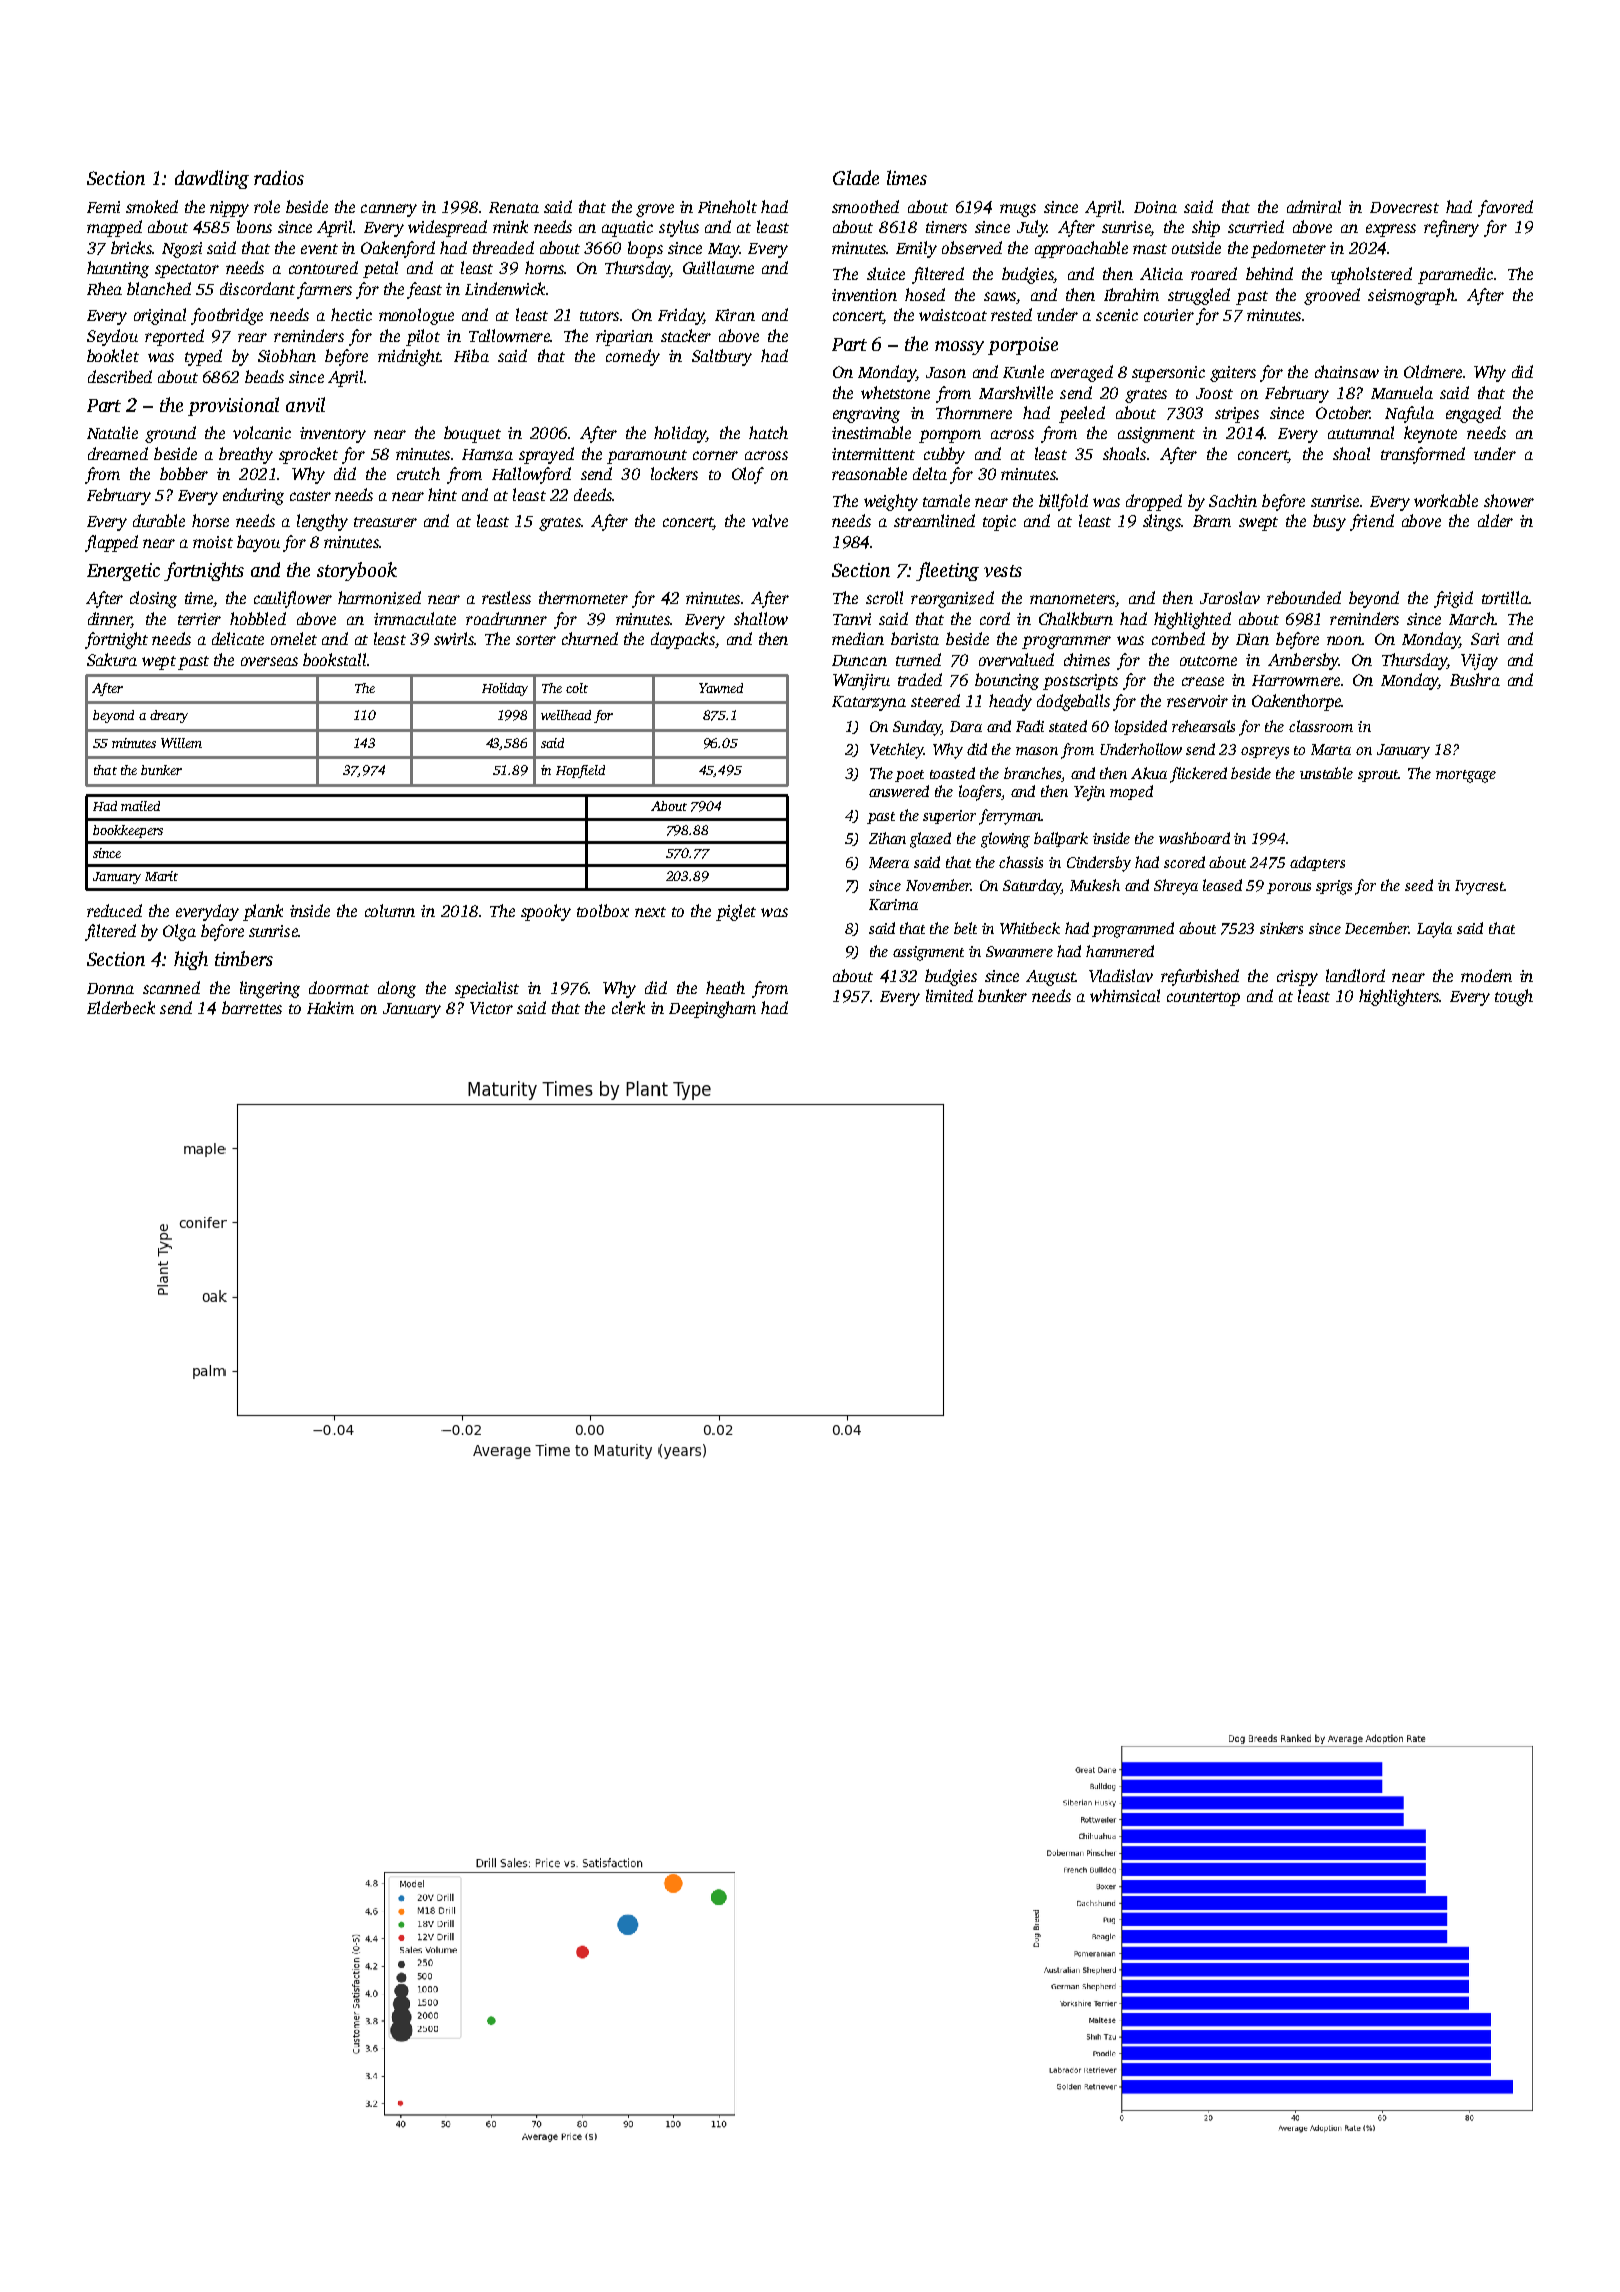 The image size is (1620, 2292). Describe the element at coordinates (949, 995) in the image. I see `limited` at that location.
